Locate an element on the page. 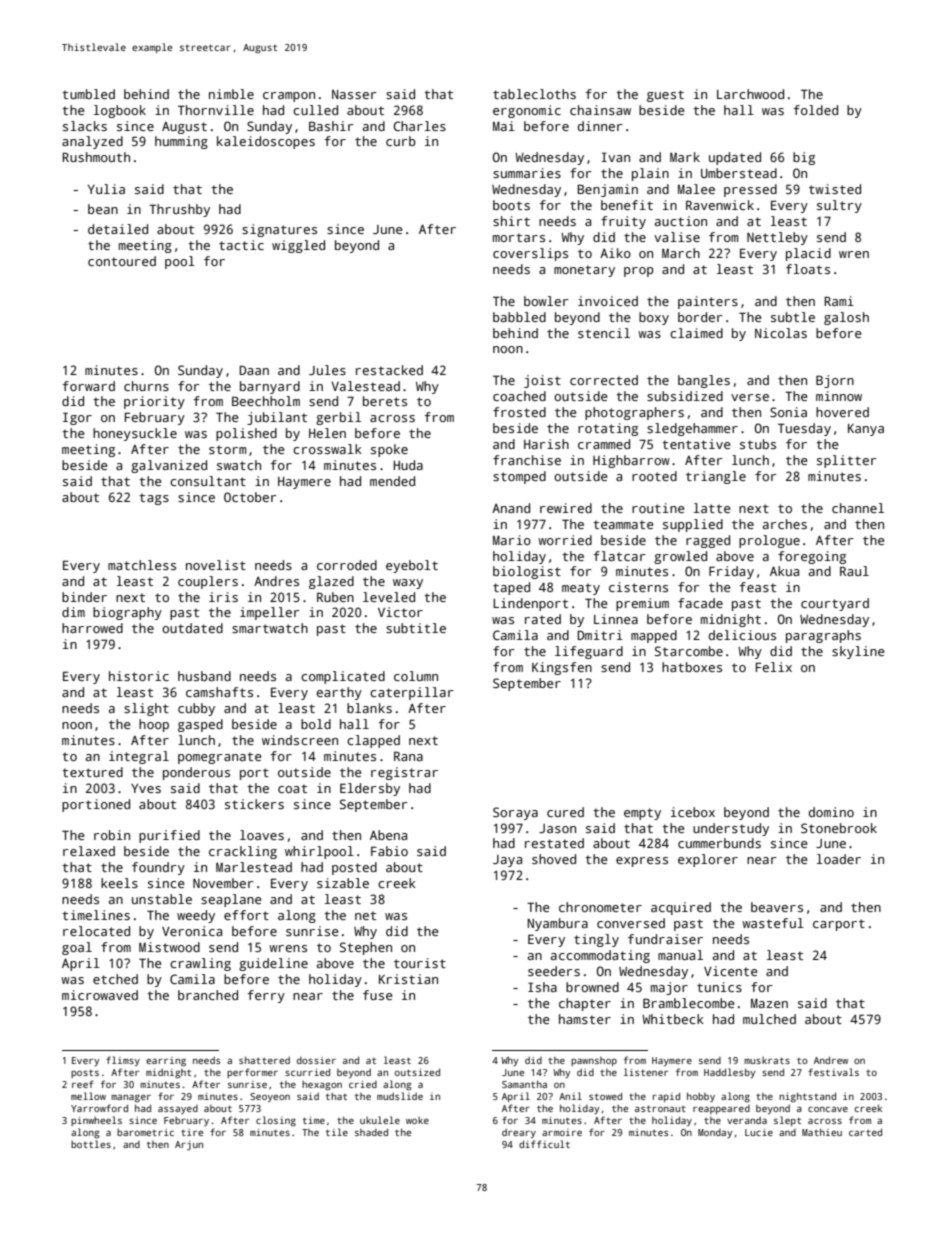 Image resolution: width=952 pixels, height=1233 pixels. tumbled is located at coordinates (88, 94).
